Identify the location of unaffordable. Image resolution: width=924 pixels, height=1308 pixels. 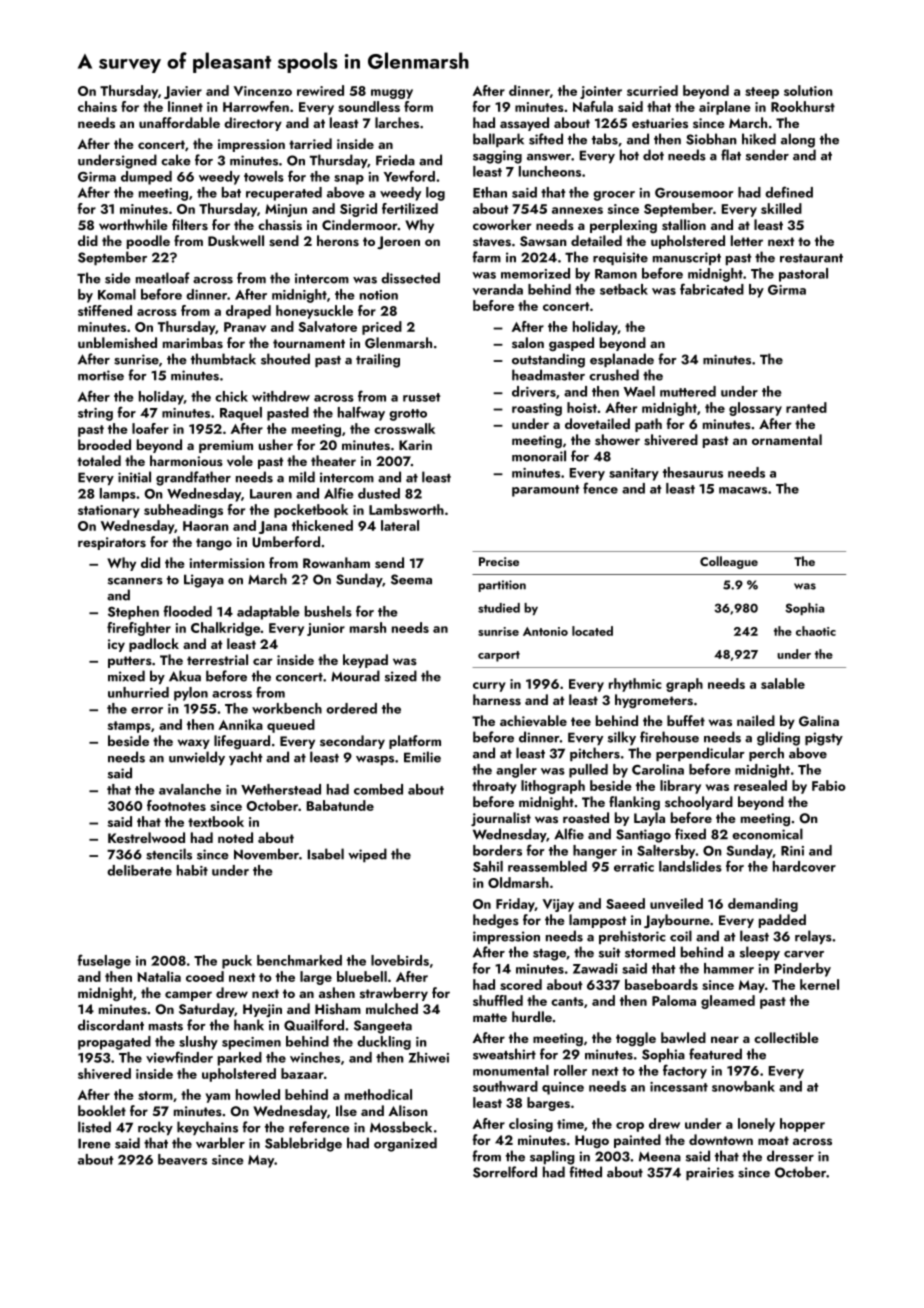
(179, 122).
